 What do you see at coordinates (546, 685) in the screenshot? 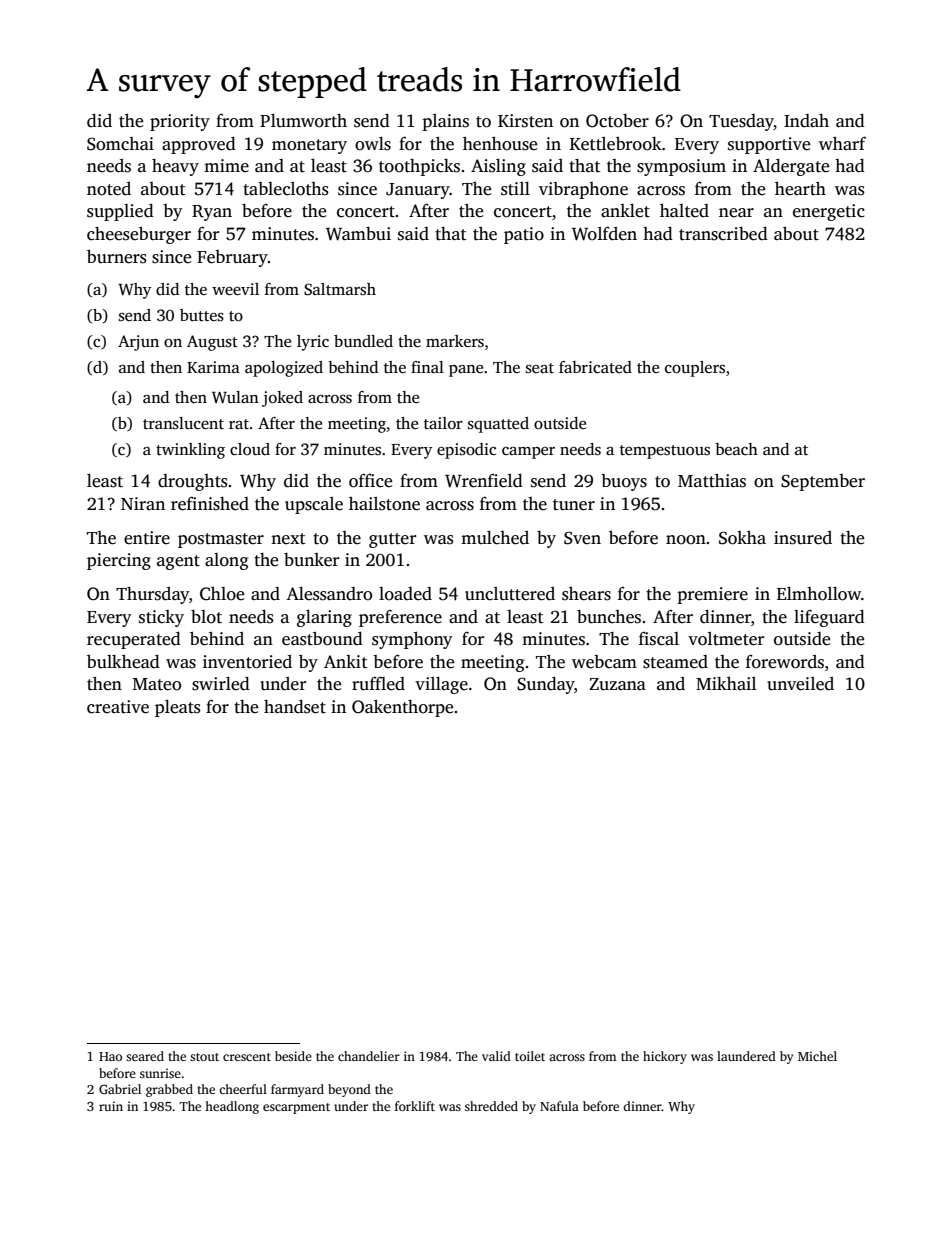
I see `Sunday` at bounding box center [546, 685].
